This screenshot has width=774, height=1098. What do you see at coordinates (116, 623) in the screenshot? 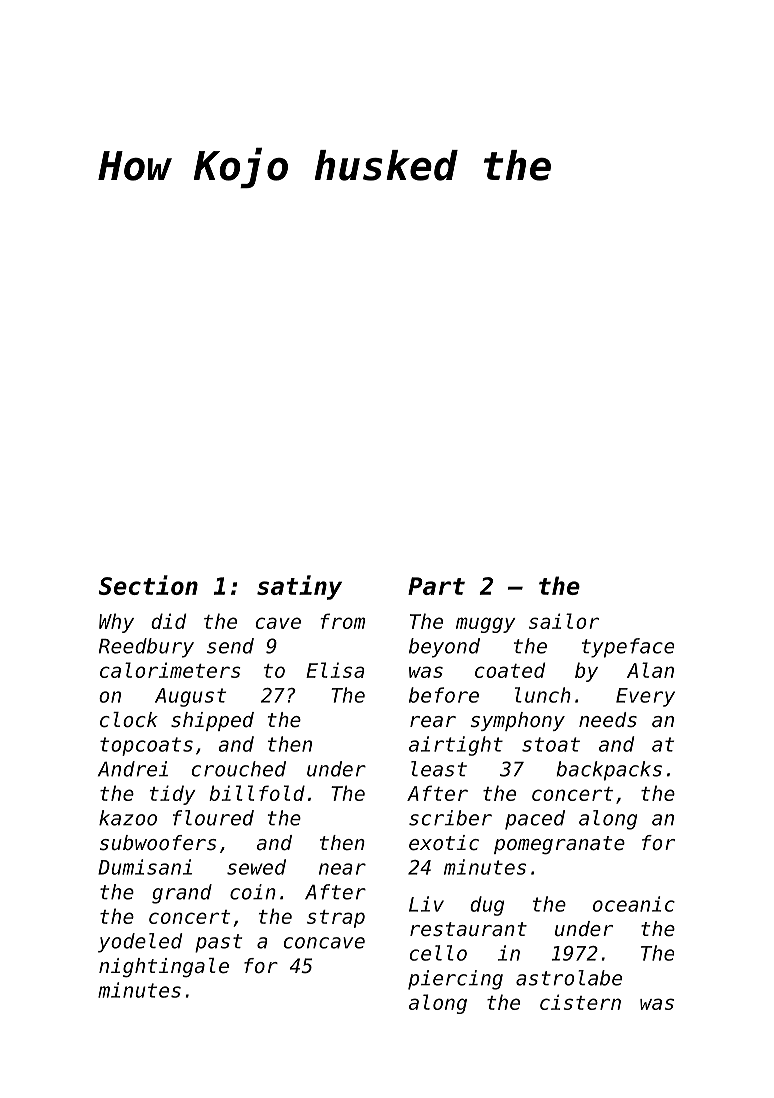
I see `Why` at bounding box center [116, 623].
